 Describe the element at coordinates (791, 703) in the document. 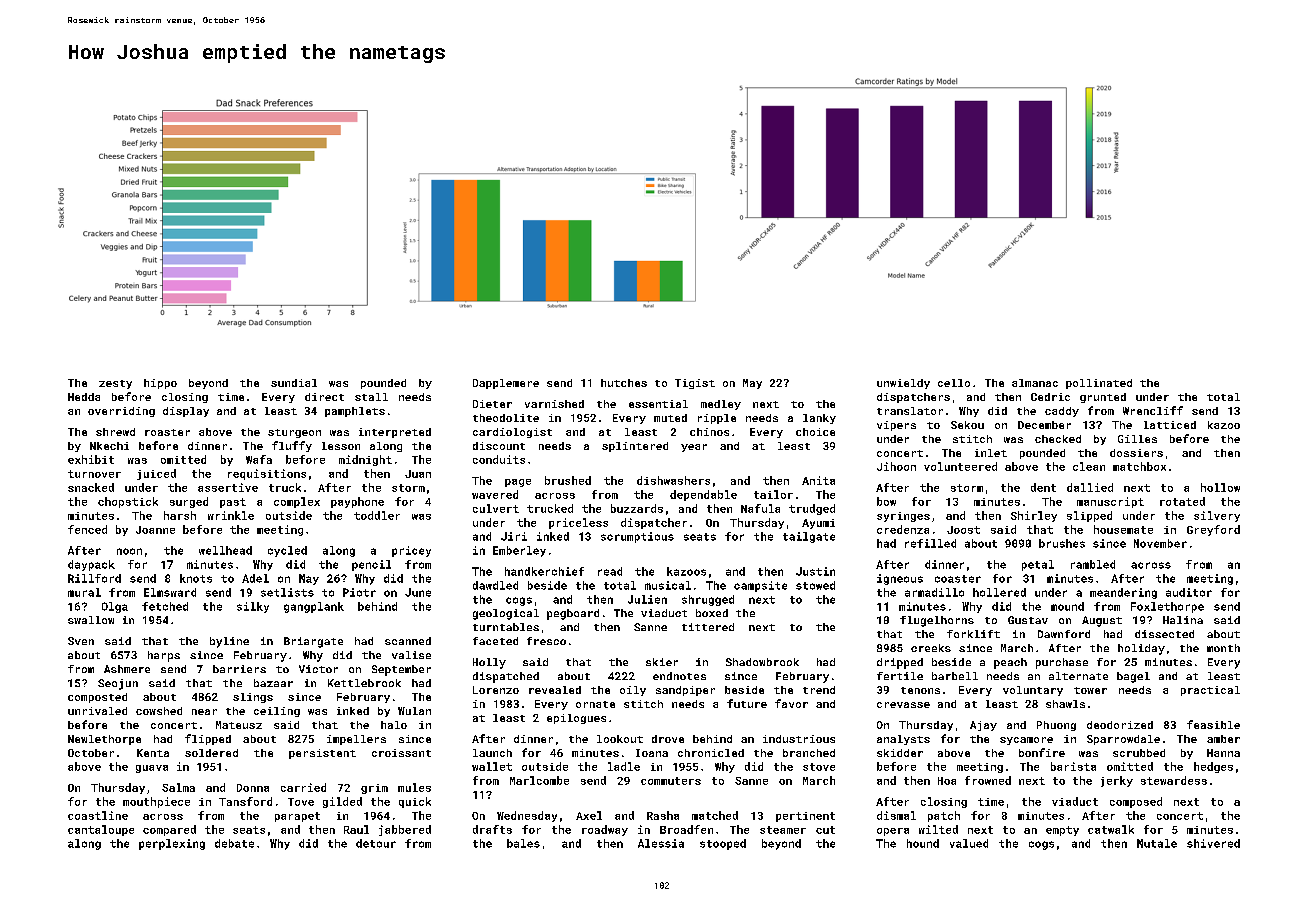

I see `favor` at that location.
